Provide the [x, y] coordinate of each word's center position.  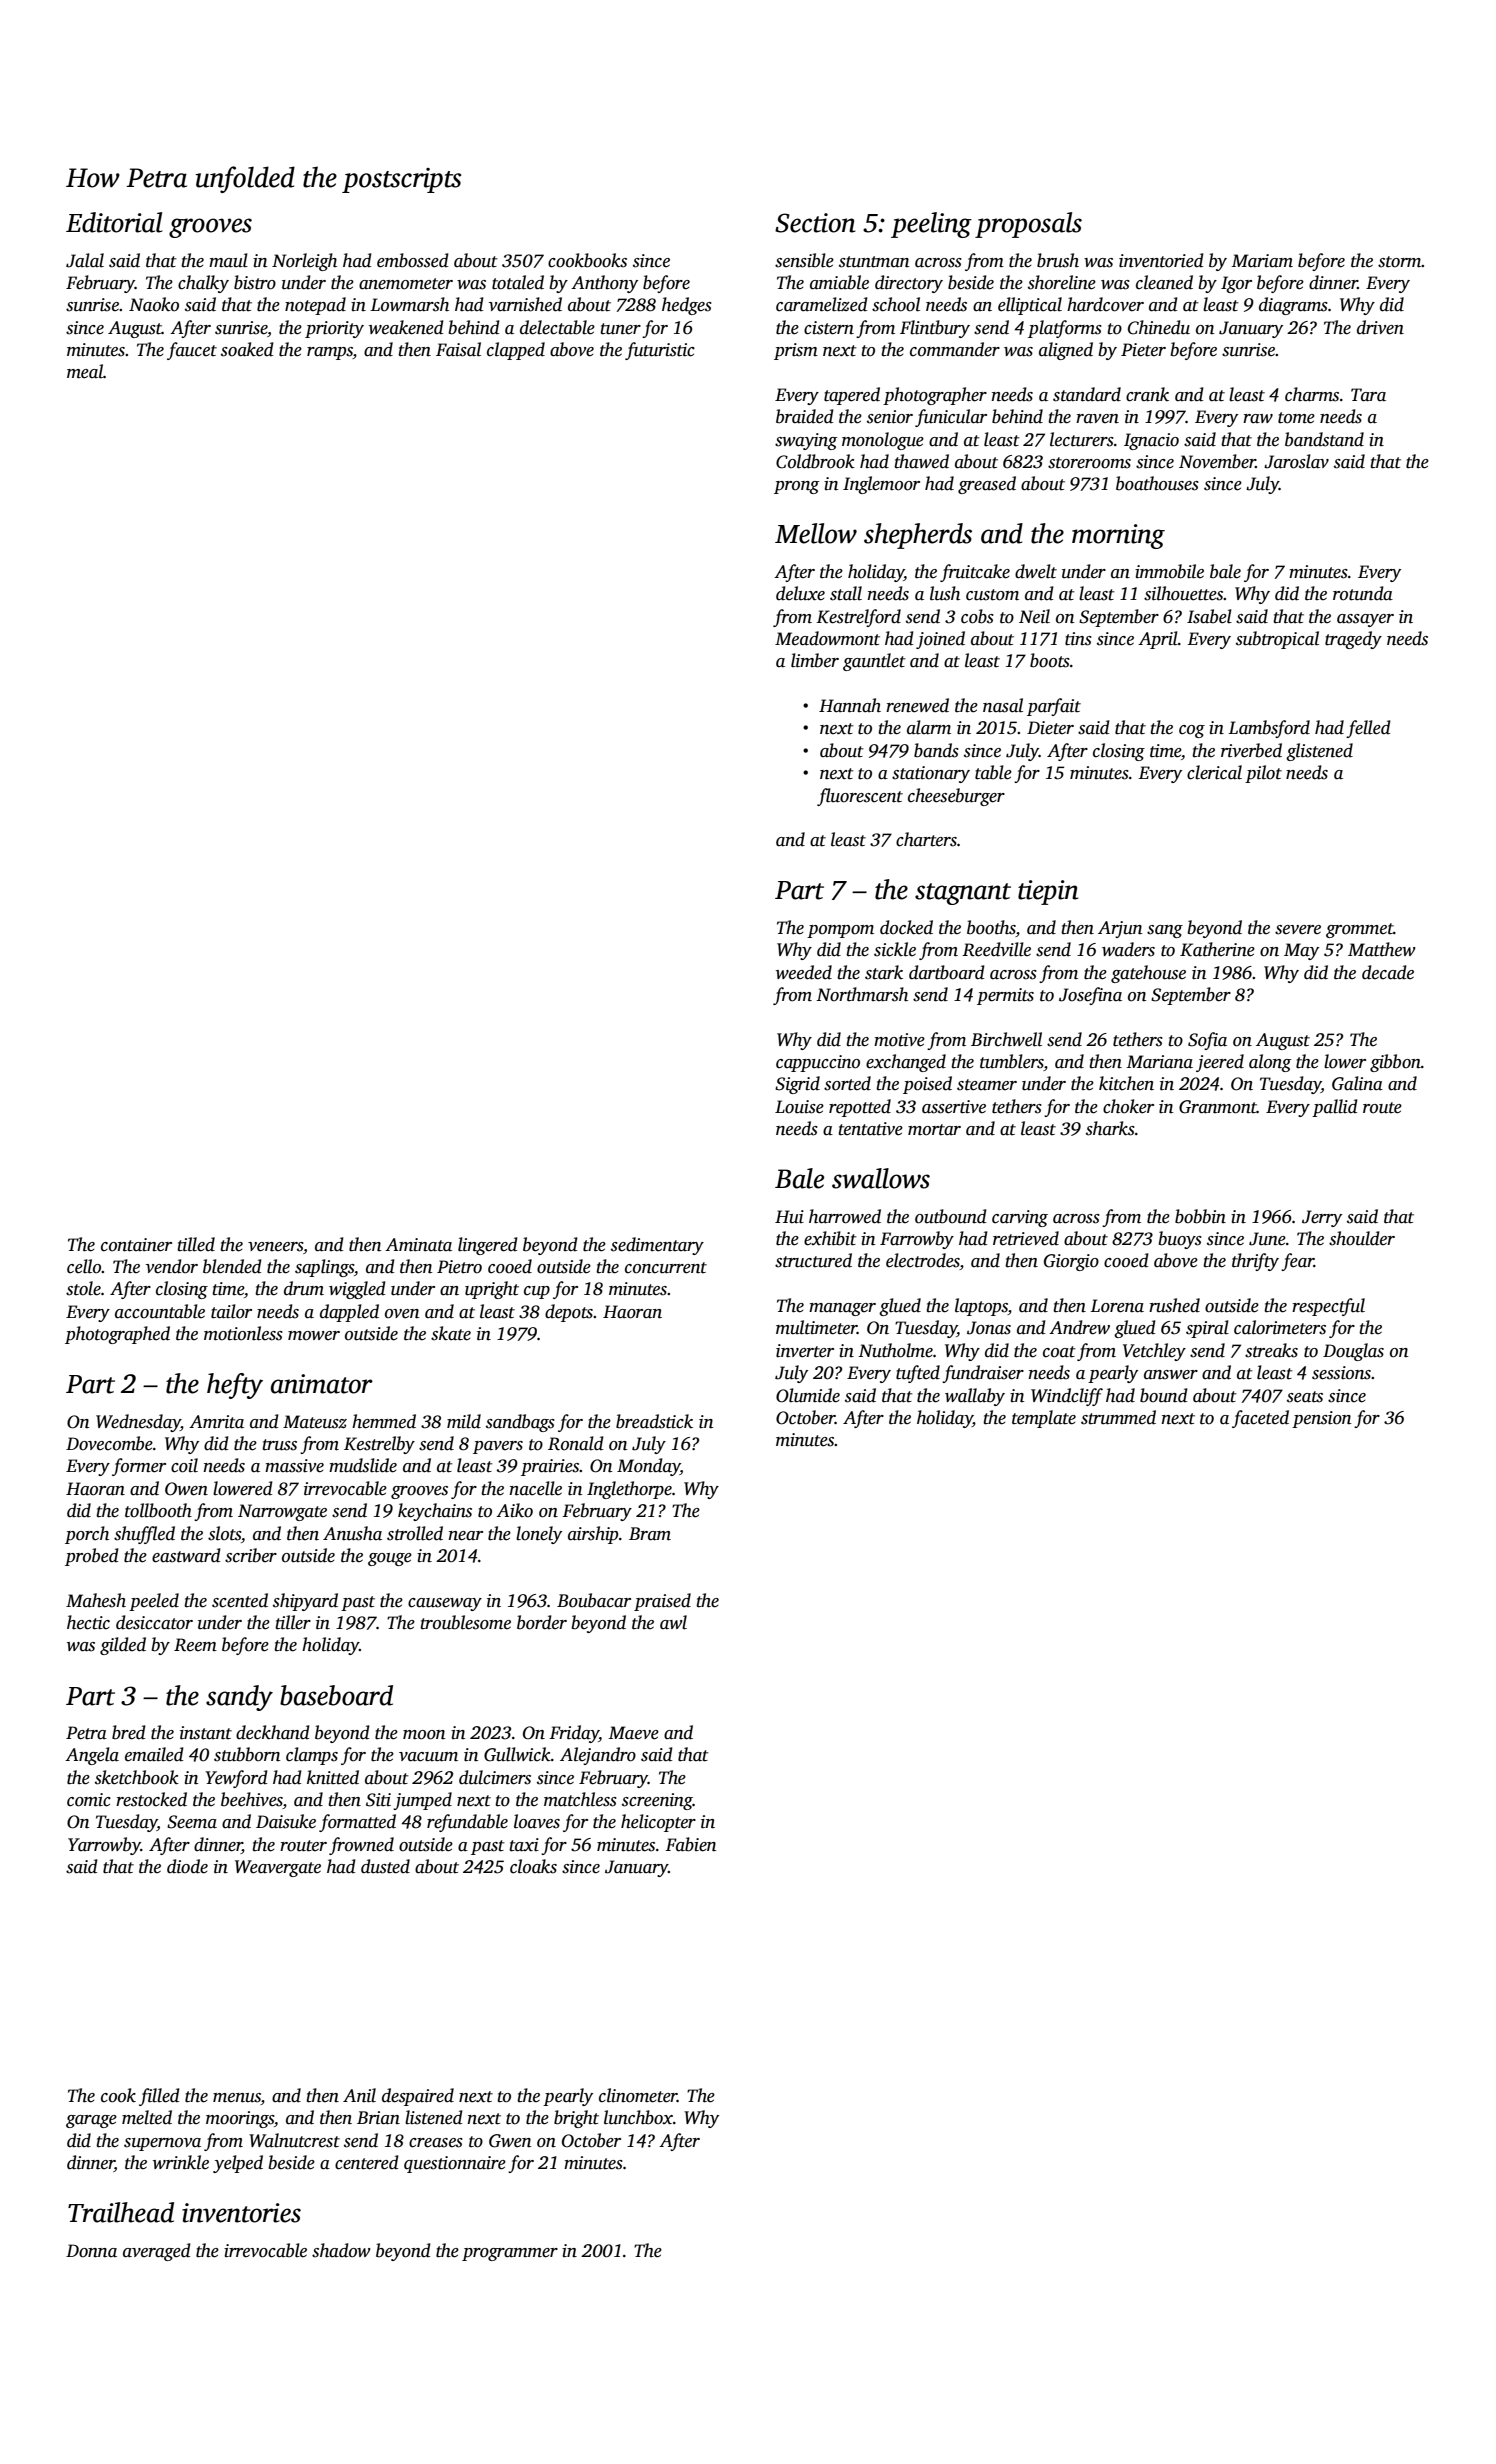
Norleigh [304, 262]
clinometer [638, 2095]
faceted [1260, 1419]
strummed [1118, 1417]
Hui [789, 1217]
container [136, 1245]
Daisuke [286, 1821]
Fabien [691, 1844]
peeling [931, 225]
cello [84, 1266]
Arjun [1120, 929]
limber [815, 660]
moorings [240, 2119]
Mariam [1262, 261]
